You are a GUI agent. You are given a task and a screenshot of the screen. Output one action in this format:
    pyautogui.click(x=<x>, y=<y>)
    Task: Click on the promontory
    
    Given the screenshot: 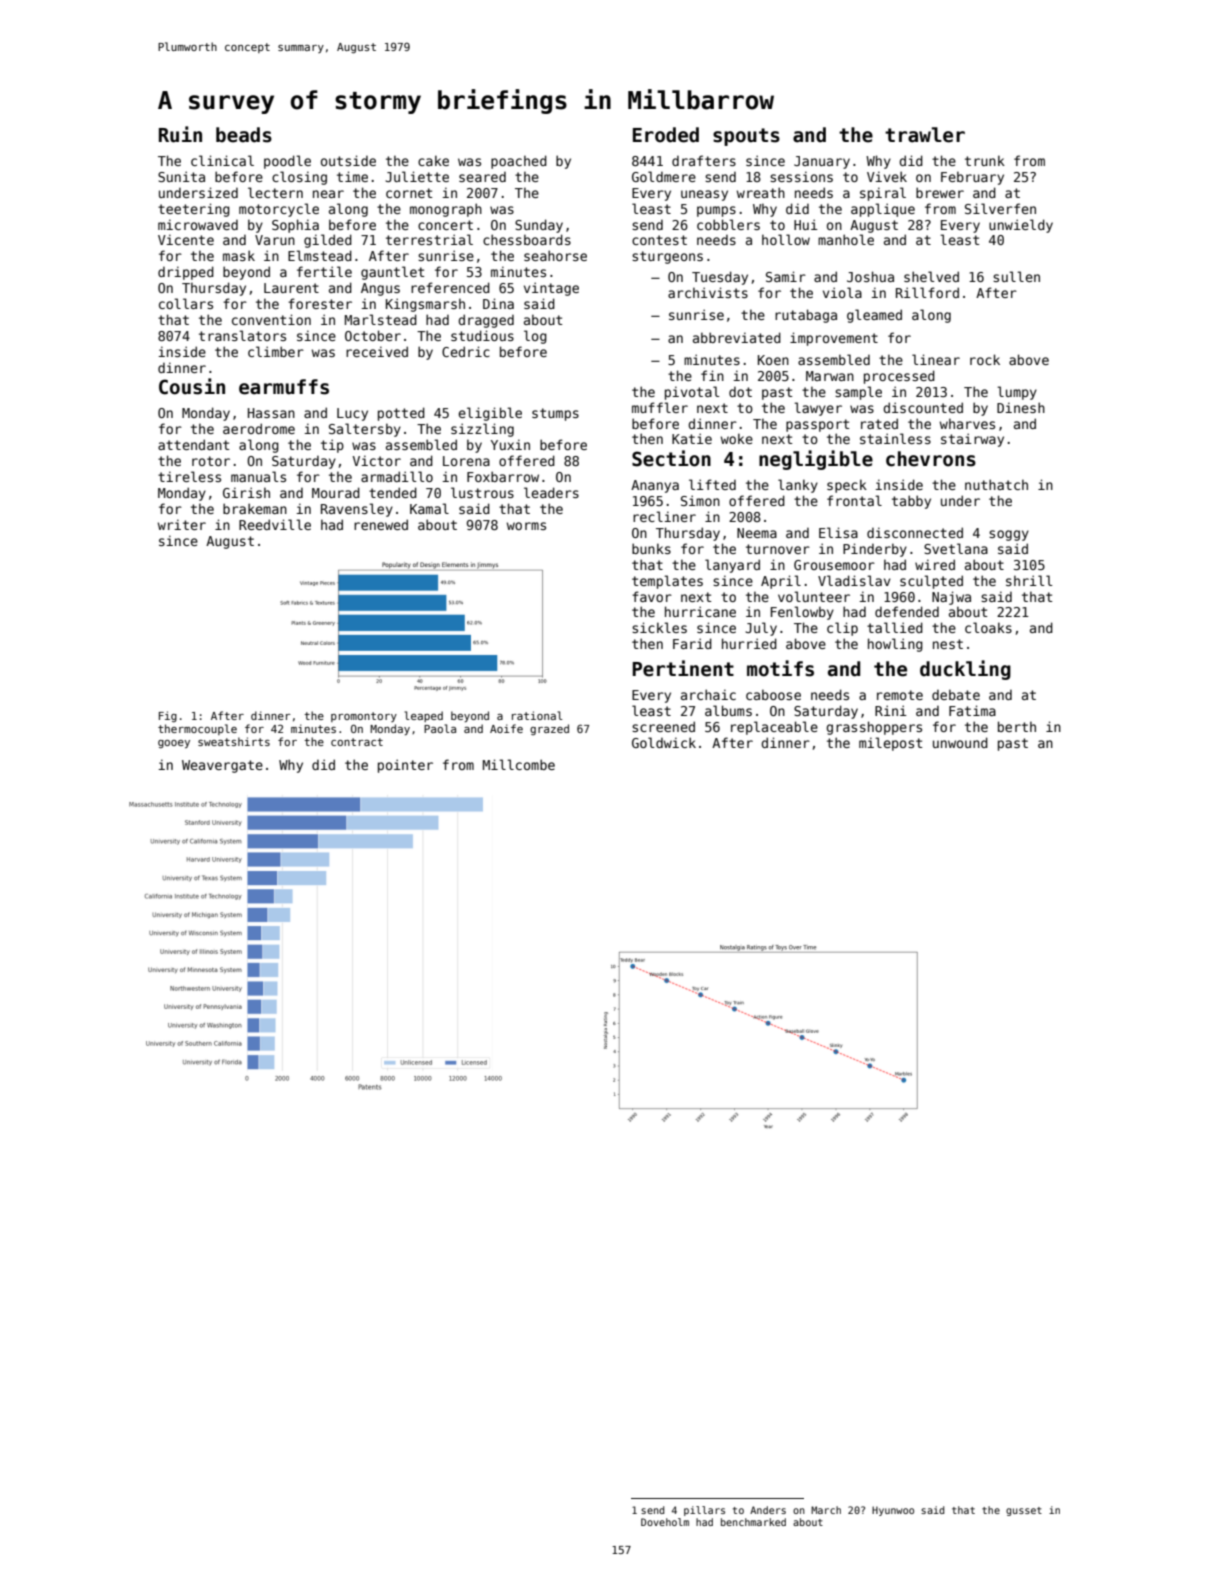 What is the action you would take?
    pyautogui.click(x=364, y=717)
